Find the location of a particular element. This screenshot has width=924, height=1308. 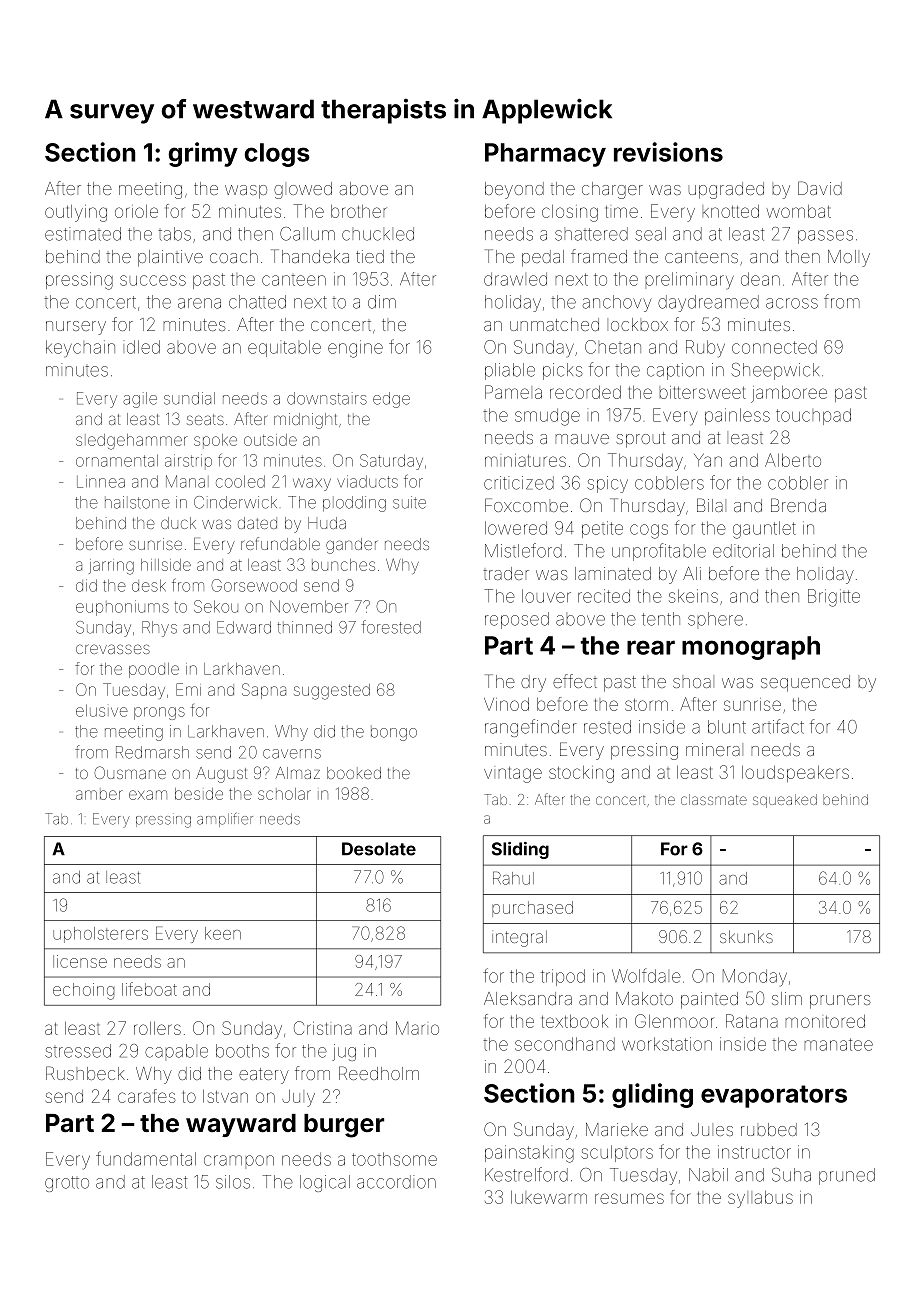

Istvan is located at coordinates (225, 1096).
